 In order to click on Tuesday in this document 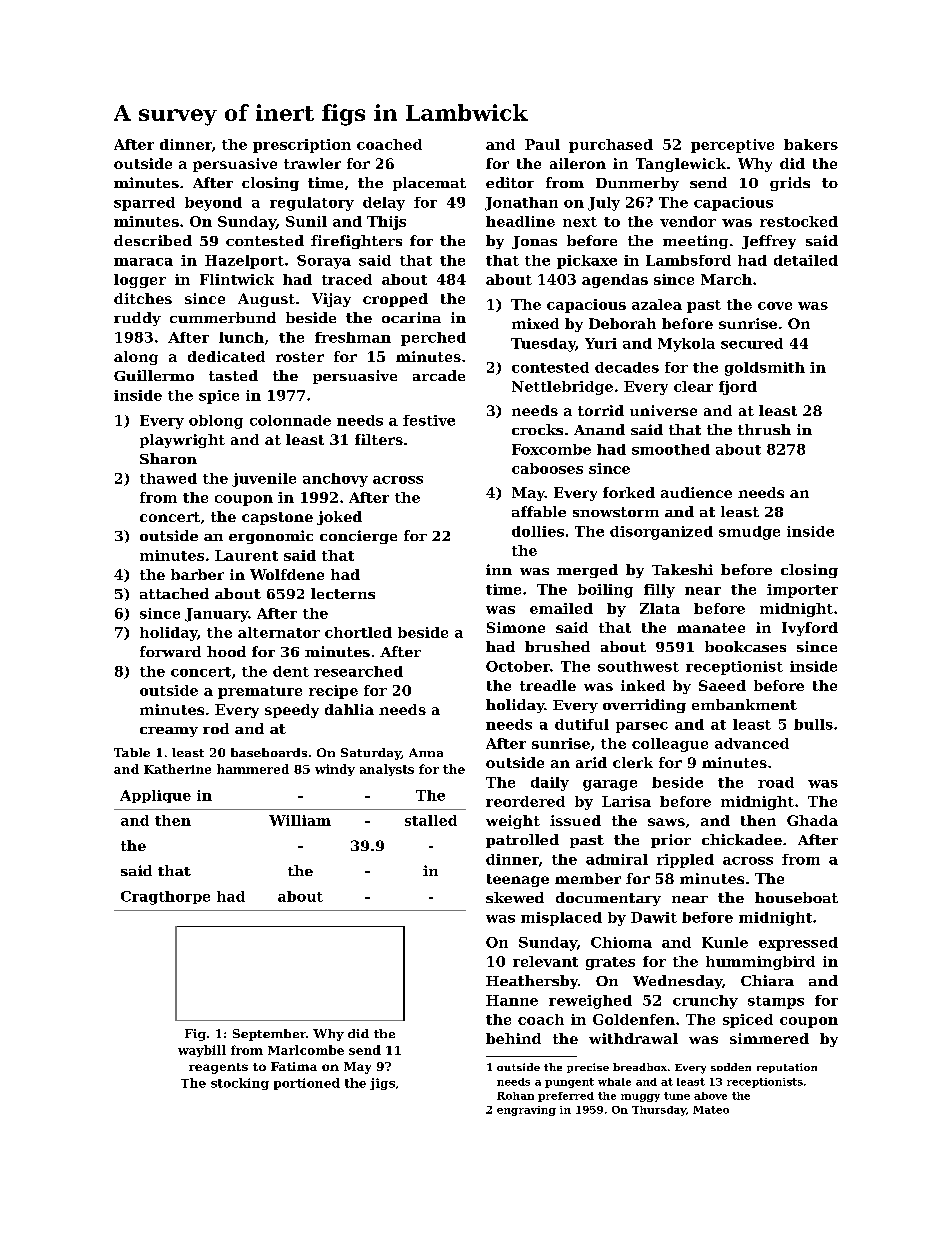, I will do `click(543, 345)`.
